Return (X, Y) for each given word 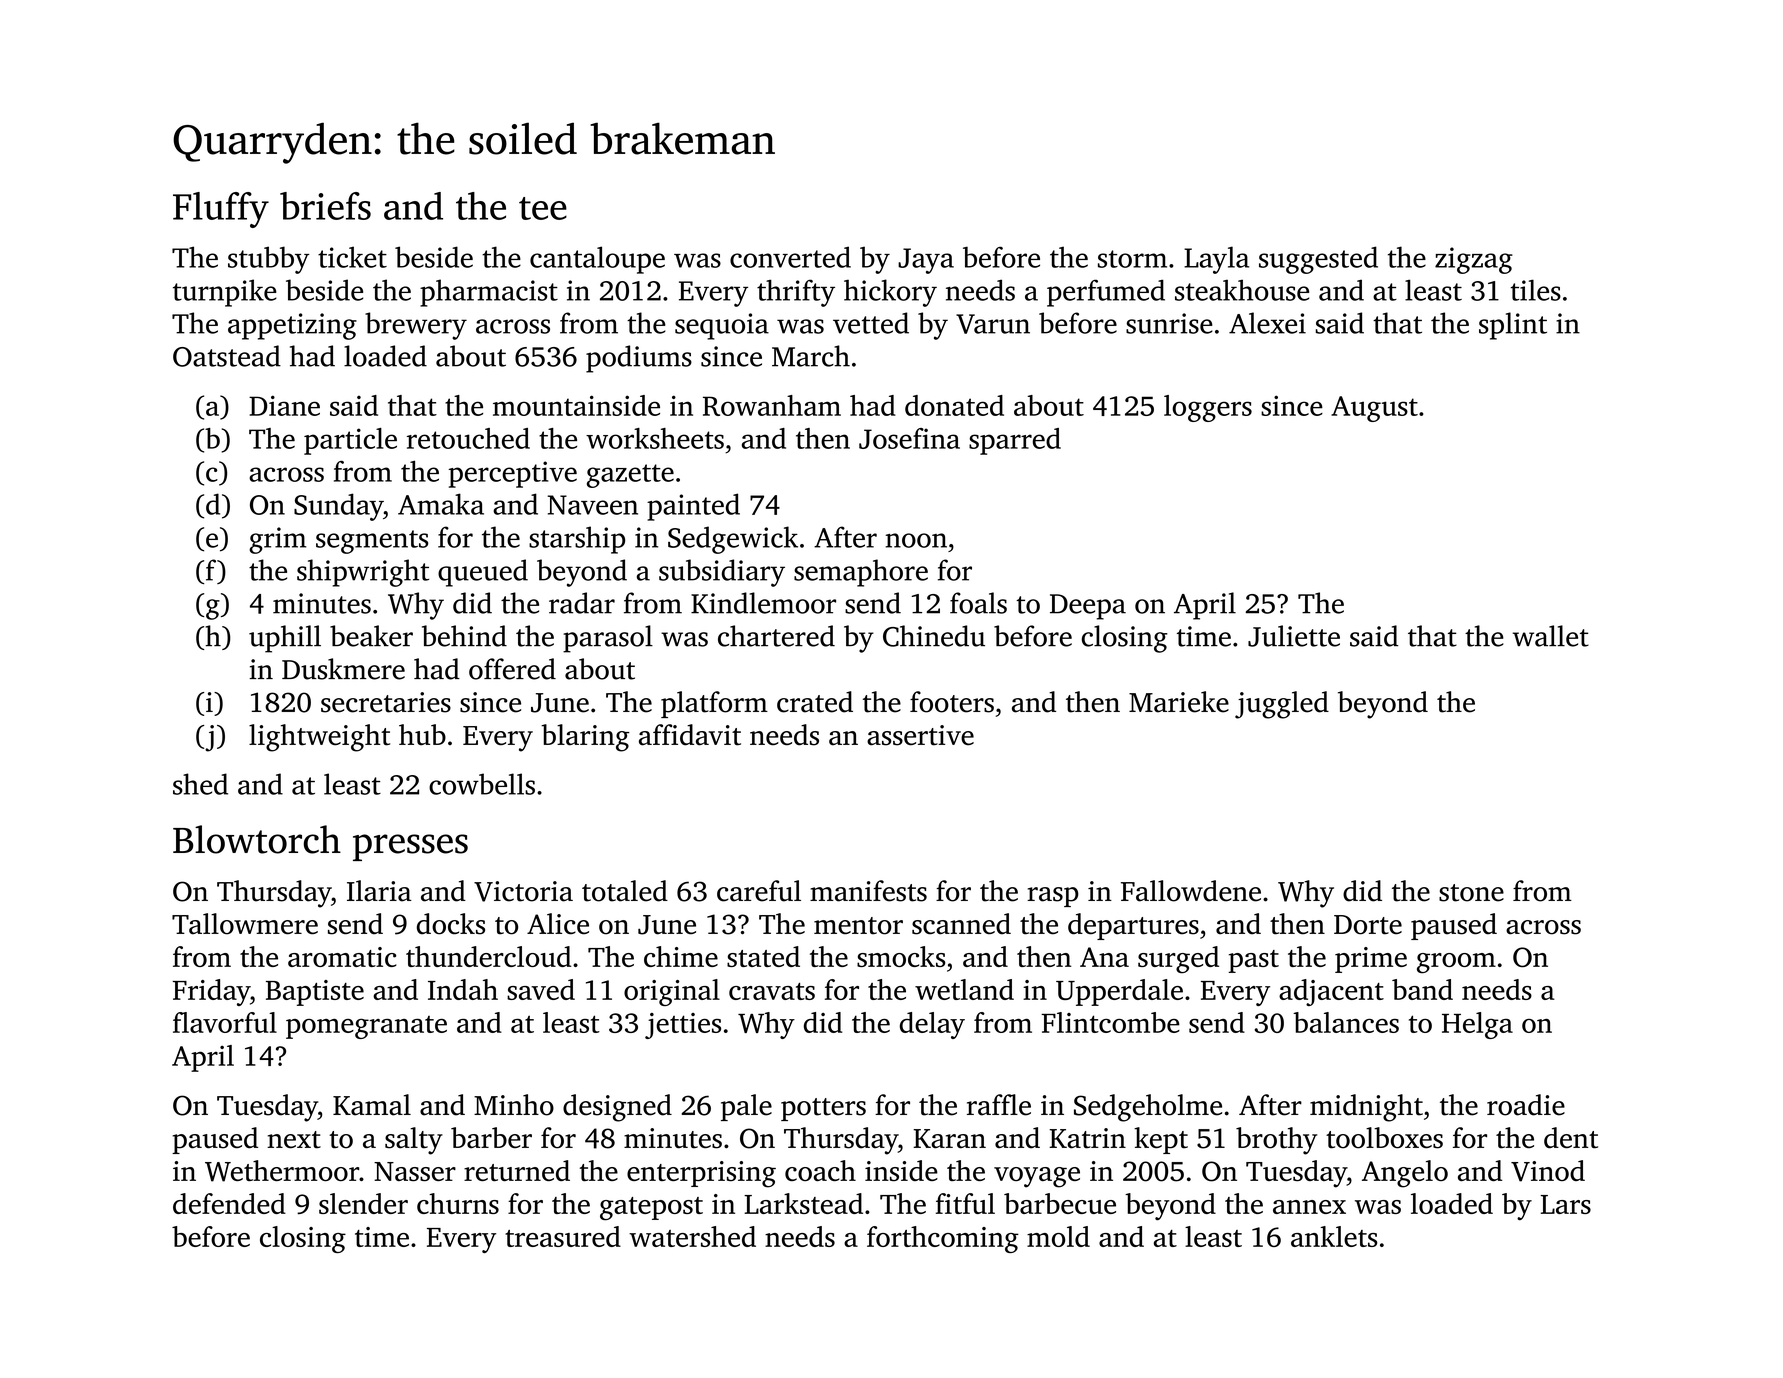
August (1374, 409)
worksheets (655, 438)
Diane (284, 405)
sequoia (722, 326)
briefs (325, 206)
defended (229, 1203)
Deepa (1088, 607)
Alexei (1267, 323)
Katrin (1087, 1138)
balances (1346, 1022)
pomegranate (366, 1027)
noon (916, 540)
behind (464, 636)
